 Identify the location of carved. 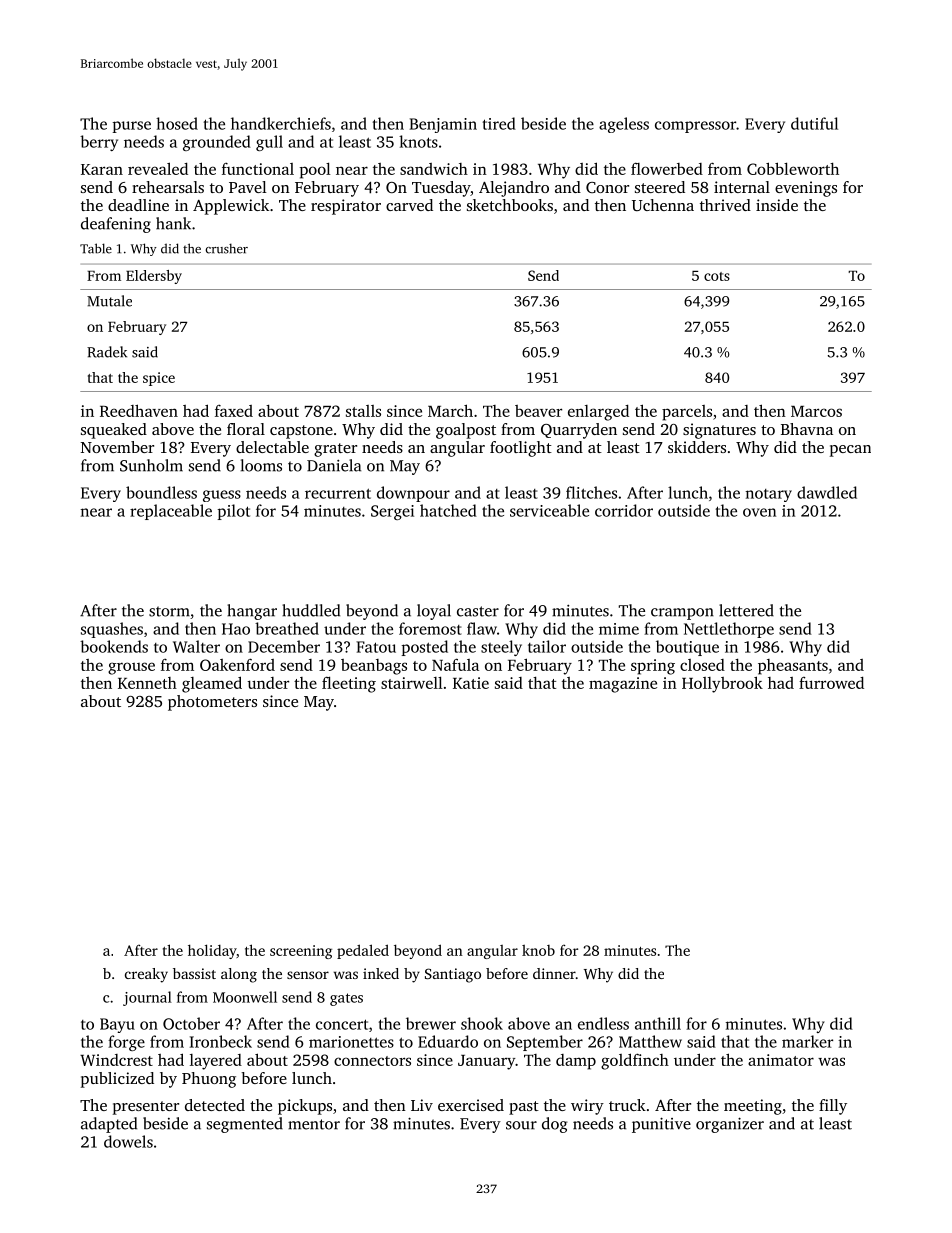
(409, 205).
